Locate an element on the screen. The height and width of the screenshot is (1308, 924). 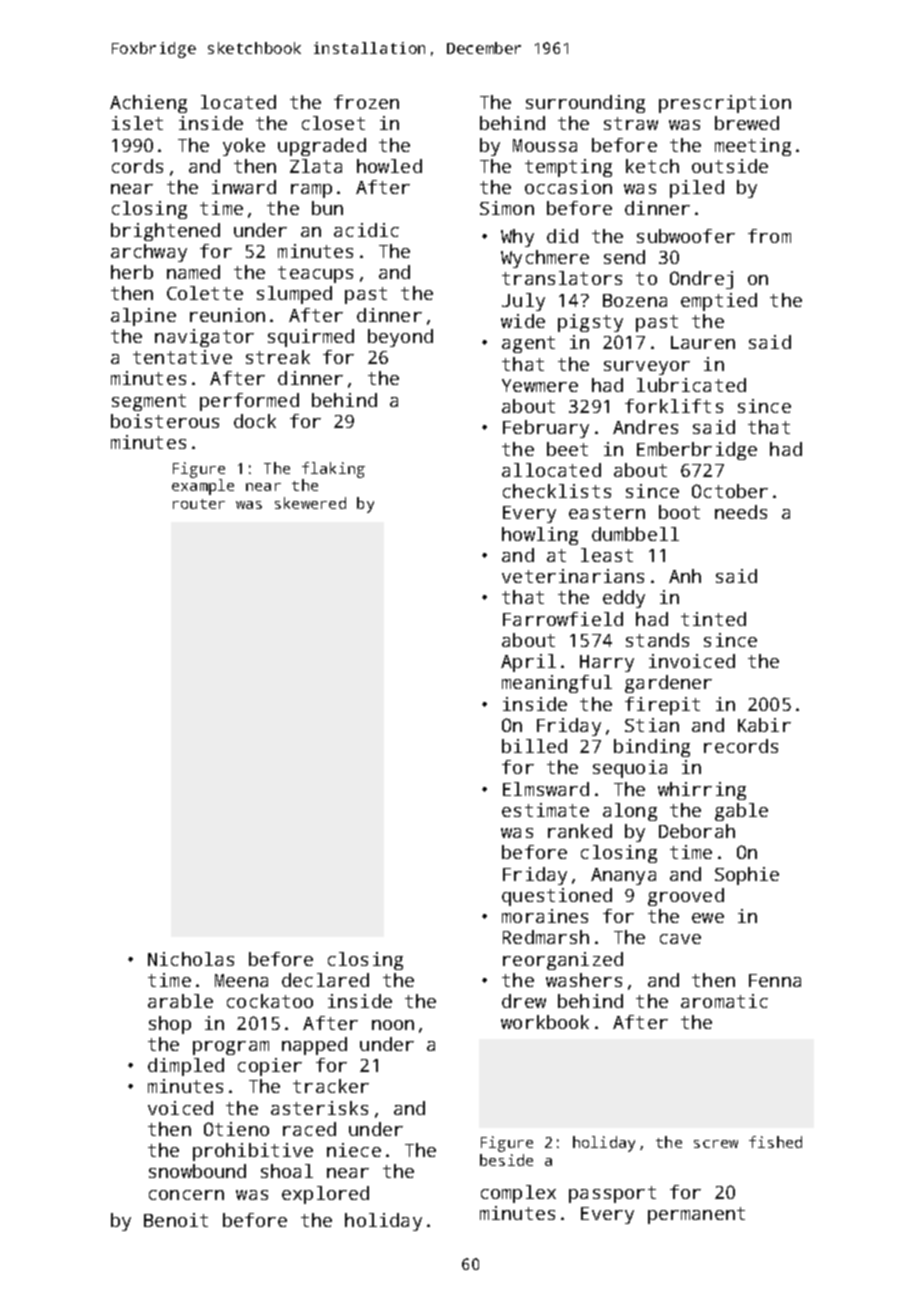
April is located at coordinates (528, 663).
